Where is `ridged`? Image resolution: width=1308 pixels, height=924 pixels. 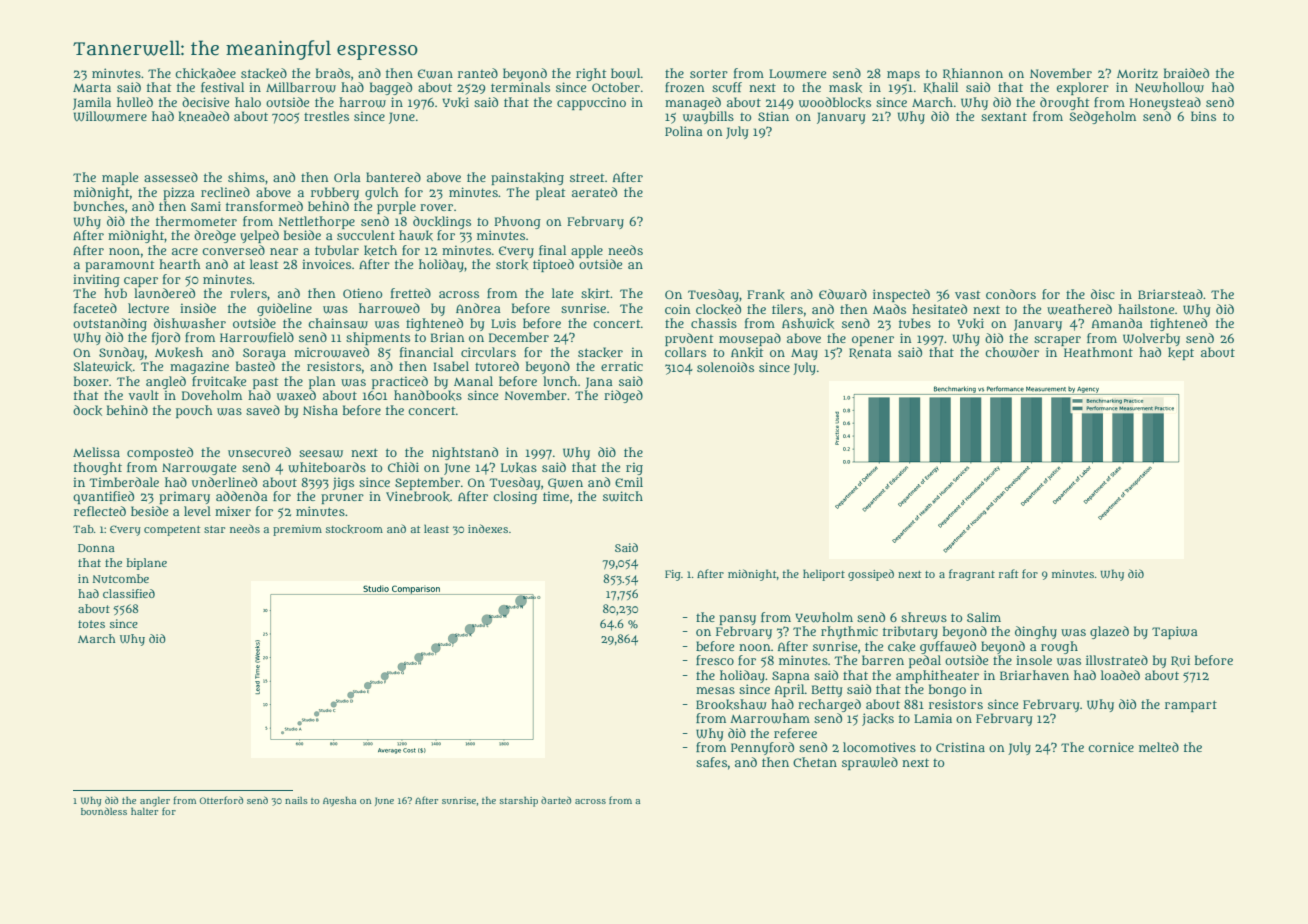 ridged is located at coordinates (623, 396).
